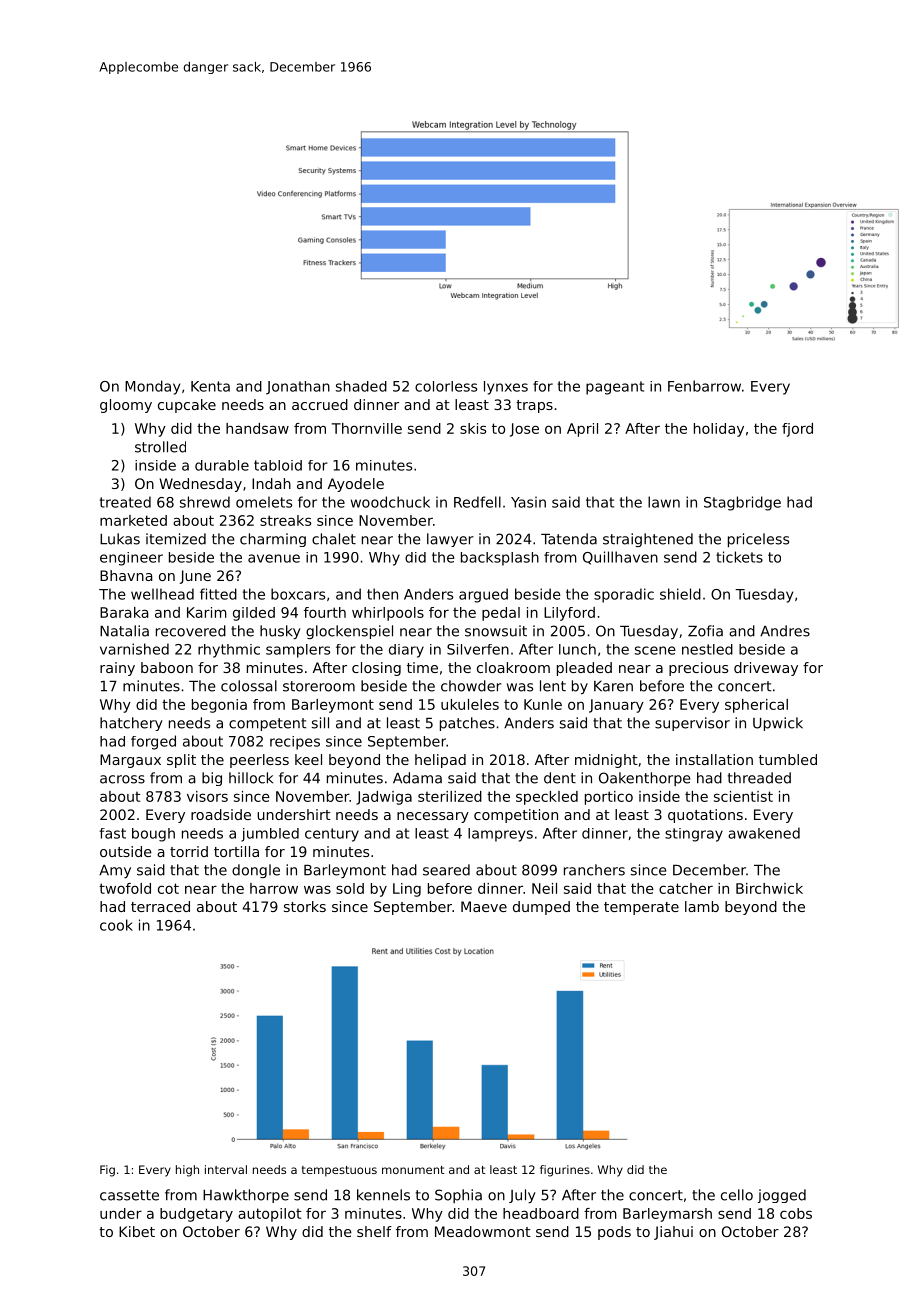 The height and width of the document is (1308, 924). Describe the element at coordinates (325, 612) in the document. I see `fourth` at that location.
